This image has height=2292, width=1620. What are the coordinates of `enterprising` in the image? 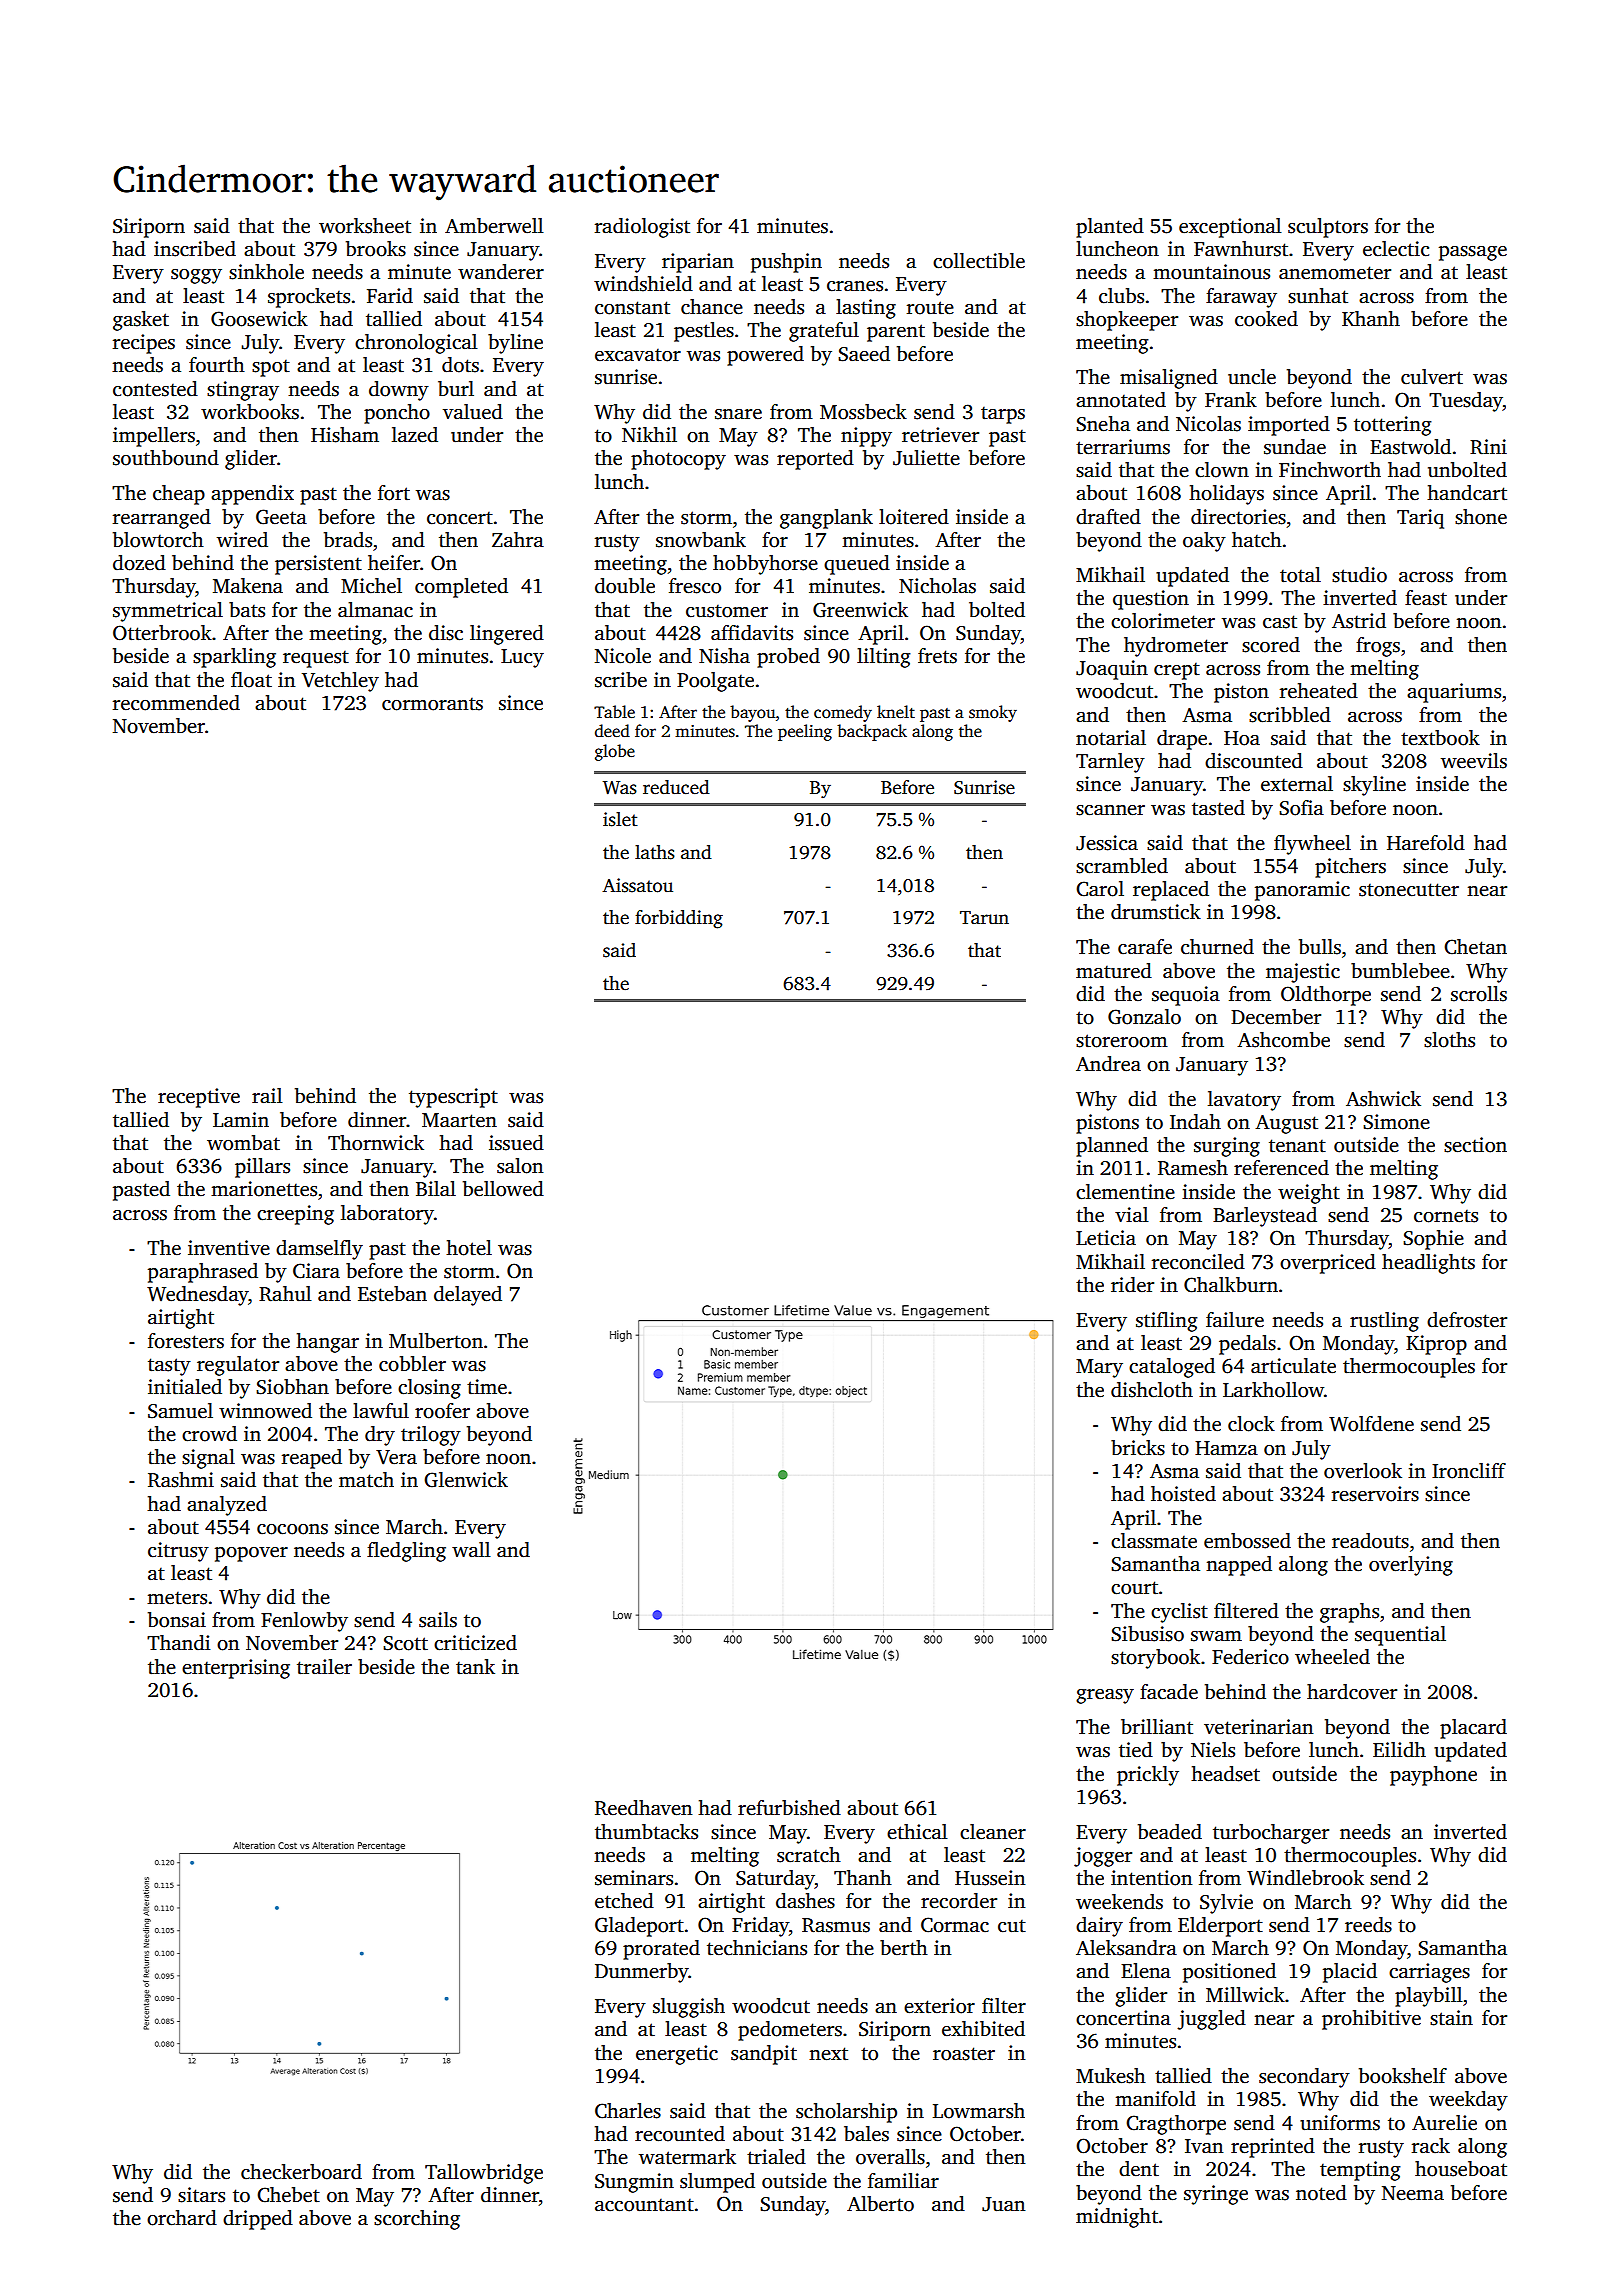 It's located at (236, 1669).
